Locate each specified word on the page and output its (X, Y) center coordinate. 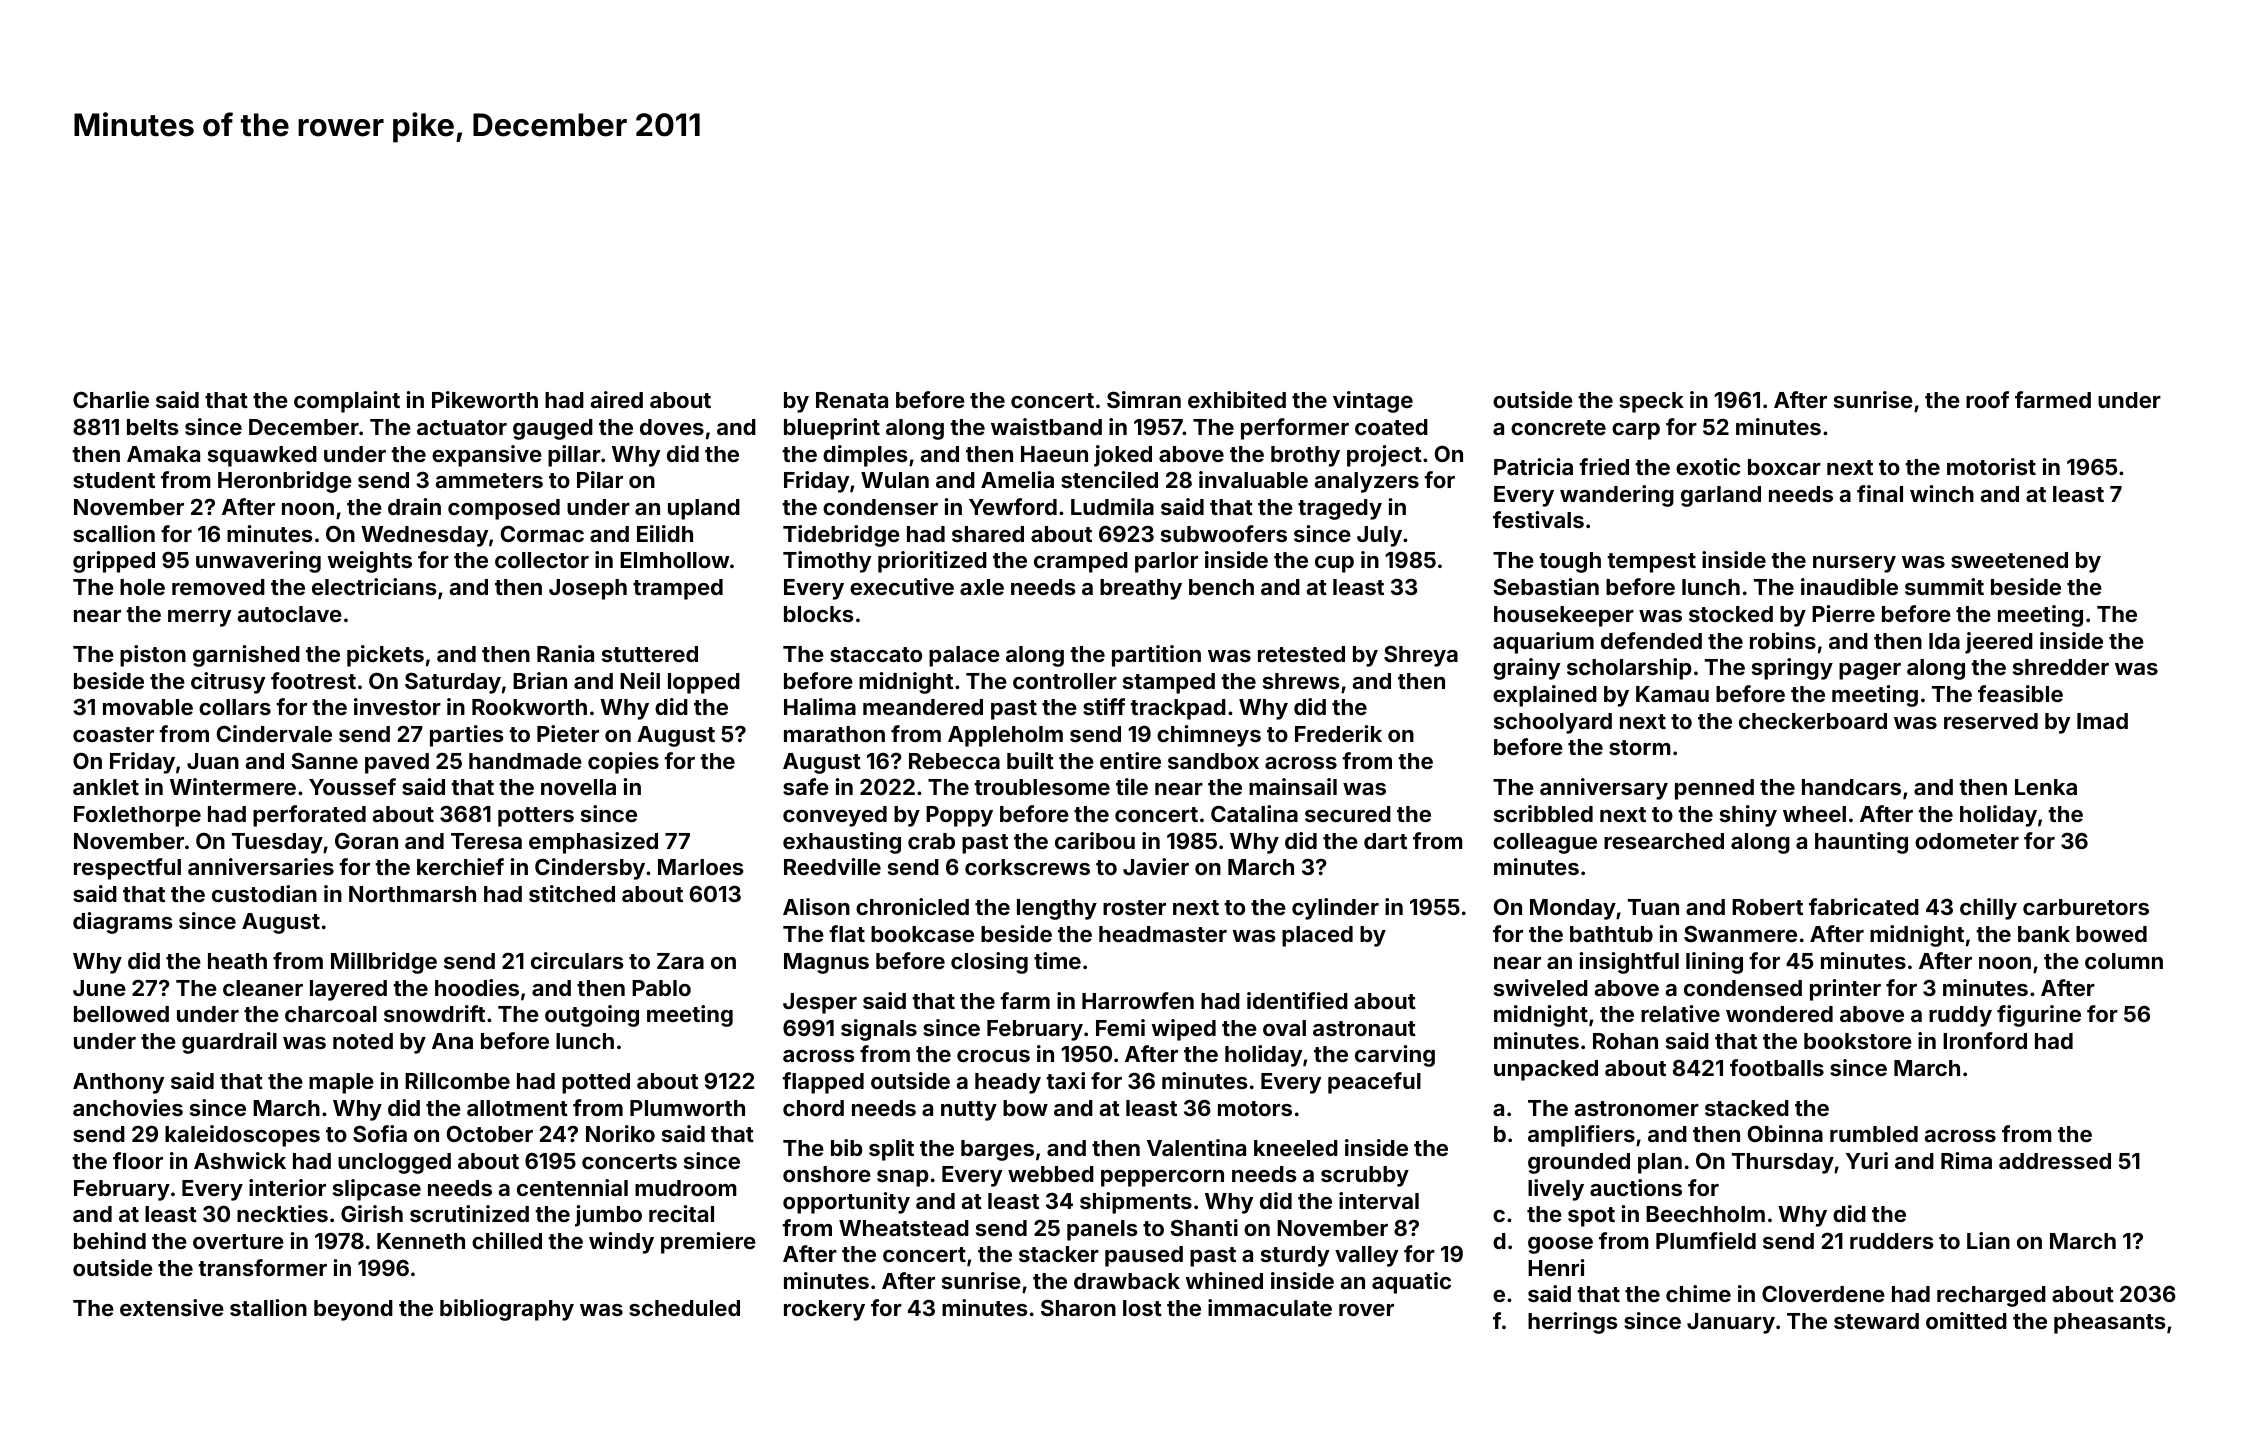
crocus (993, 1056)
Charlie (111, 399)
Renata (852, 400)
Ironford (1985, 1040)
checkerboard (1813, 721)
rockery (824, 1310)
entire (1130, 760)
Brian (540, 680)
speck (1651, 402)
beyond (353, 1310)
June (99, 988)
